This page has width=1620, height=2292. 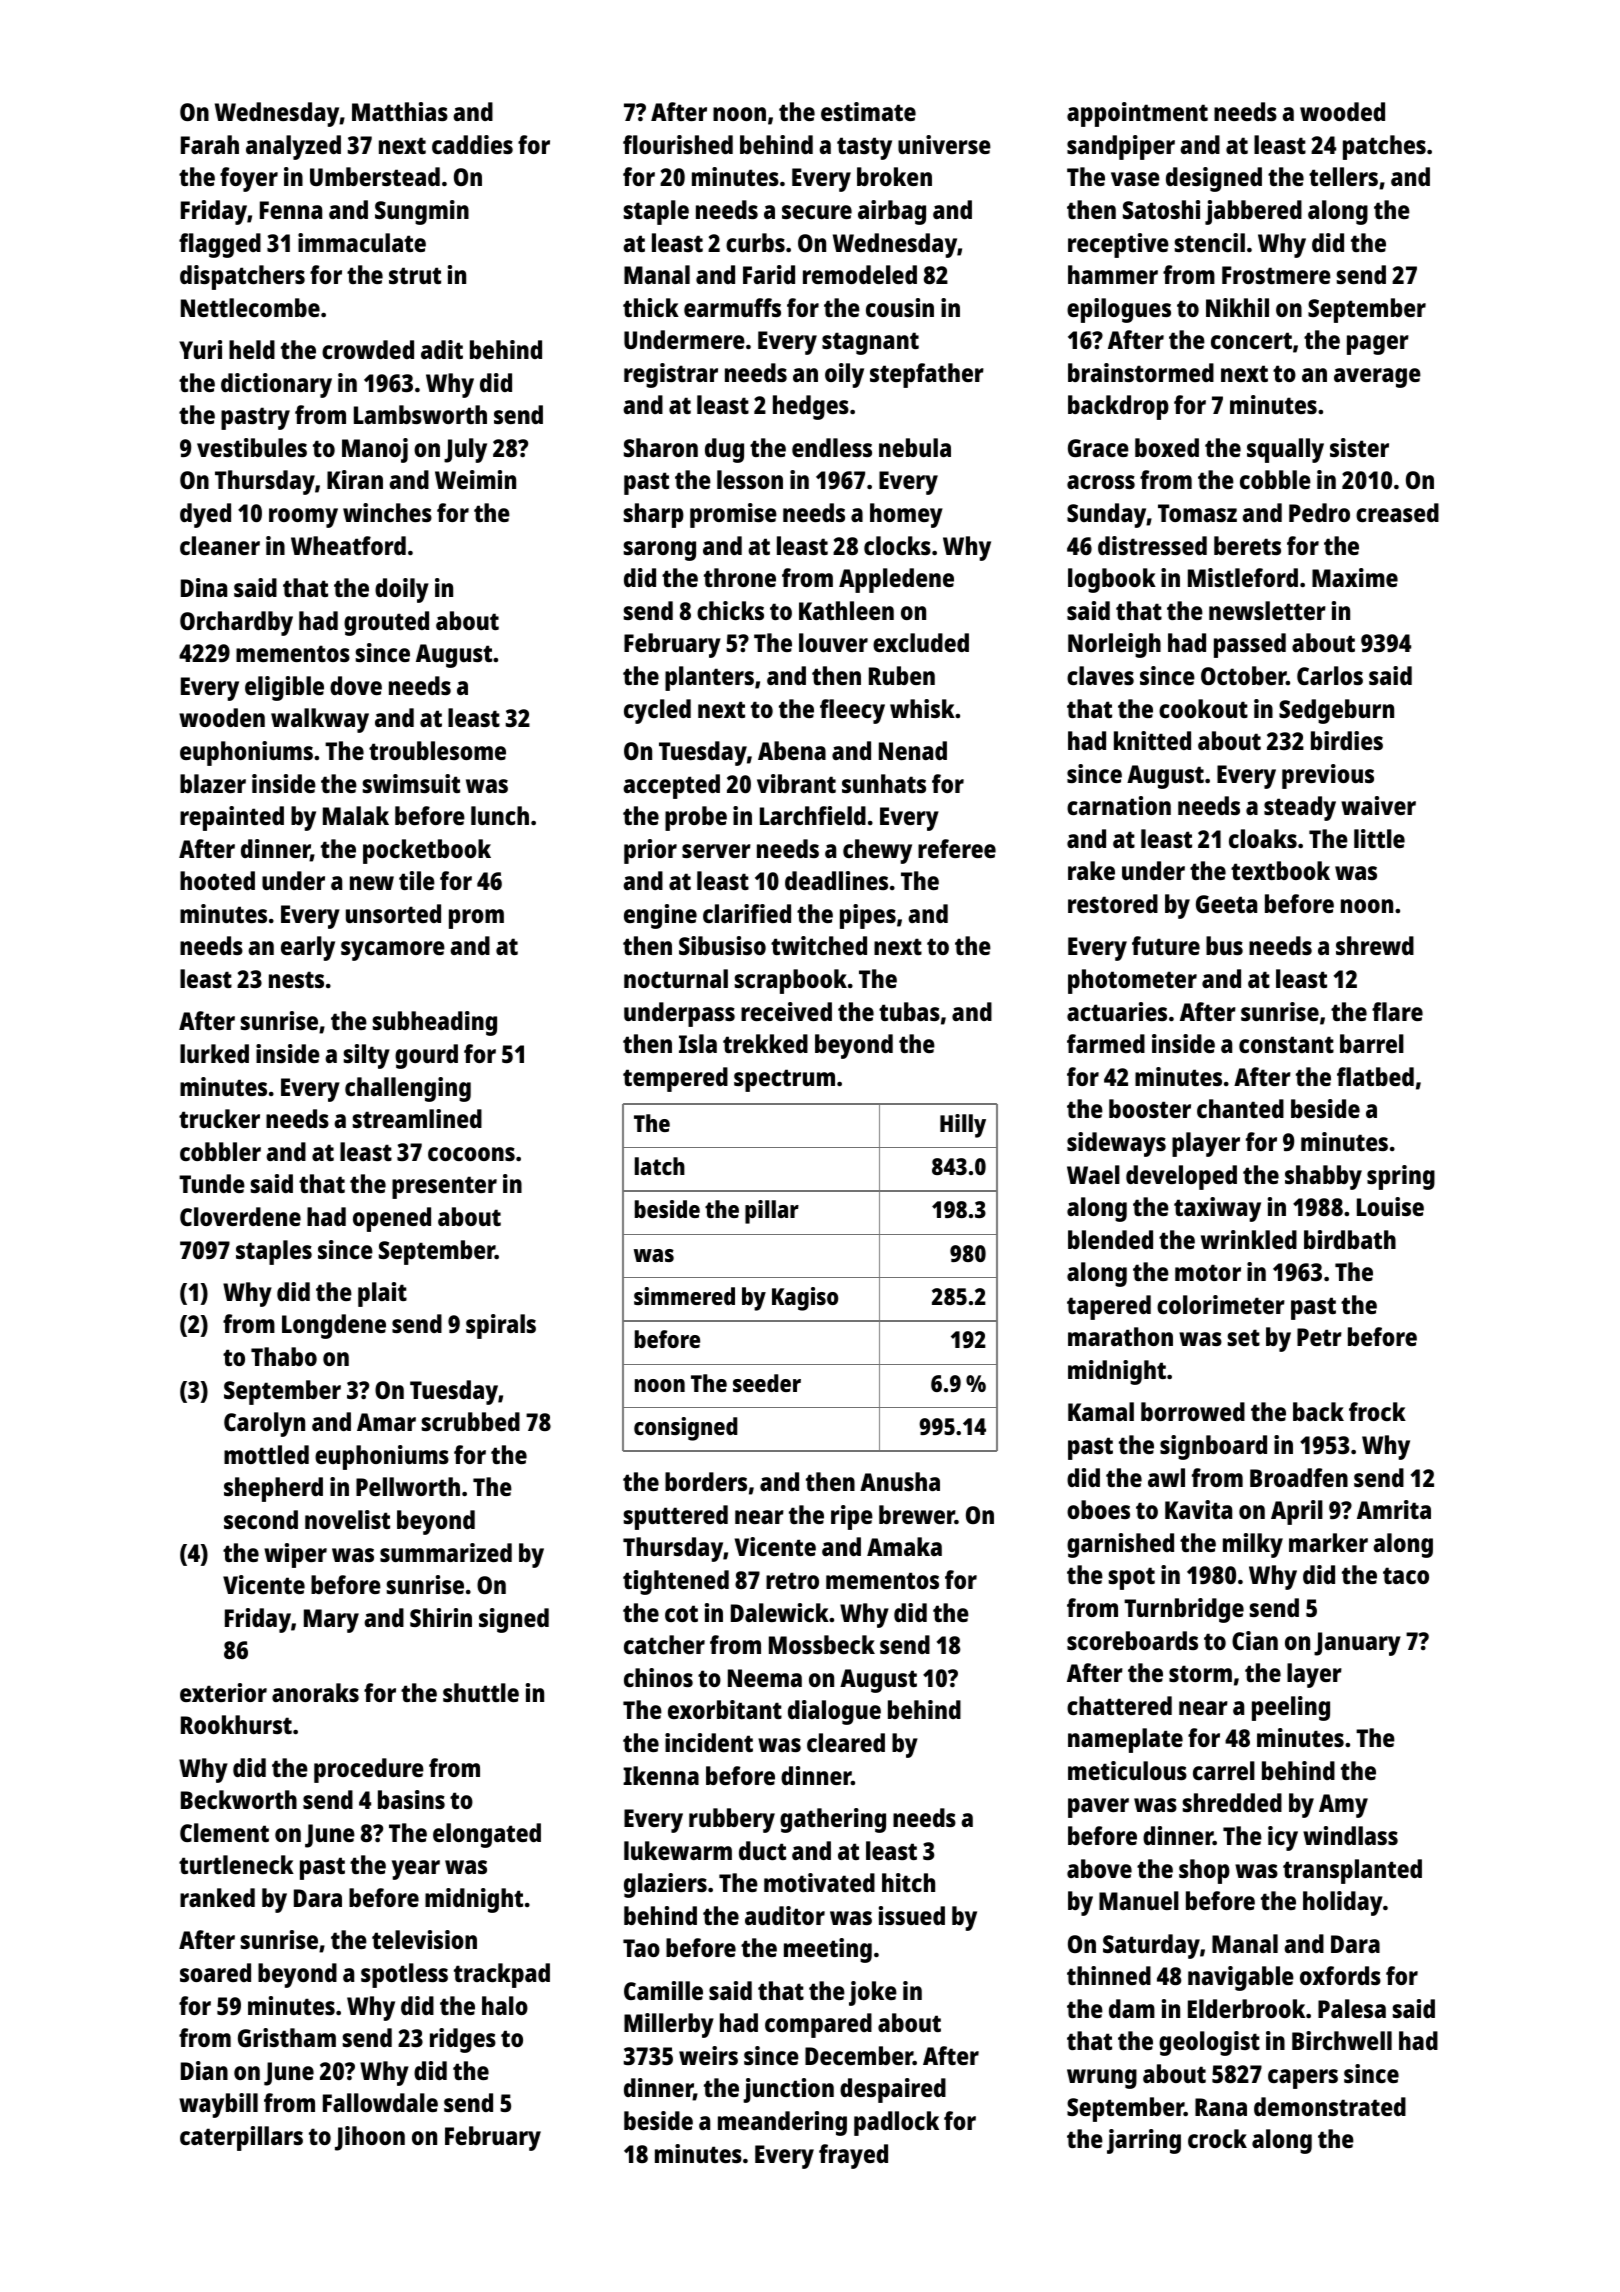 What do you see at coordinates (426, 1056) in the page?
I see `gourd` at bounding box center [426, 1056].
